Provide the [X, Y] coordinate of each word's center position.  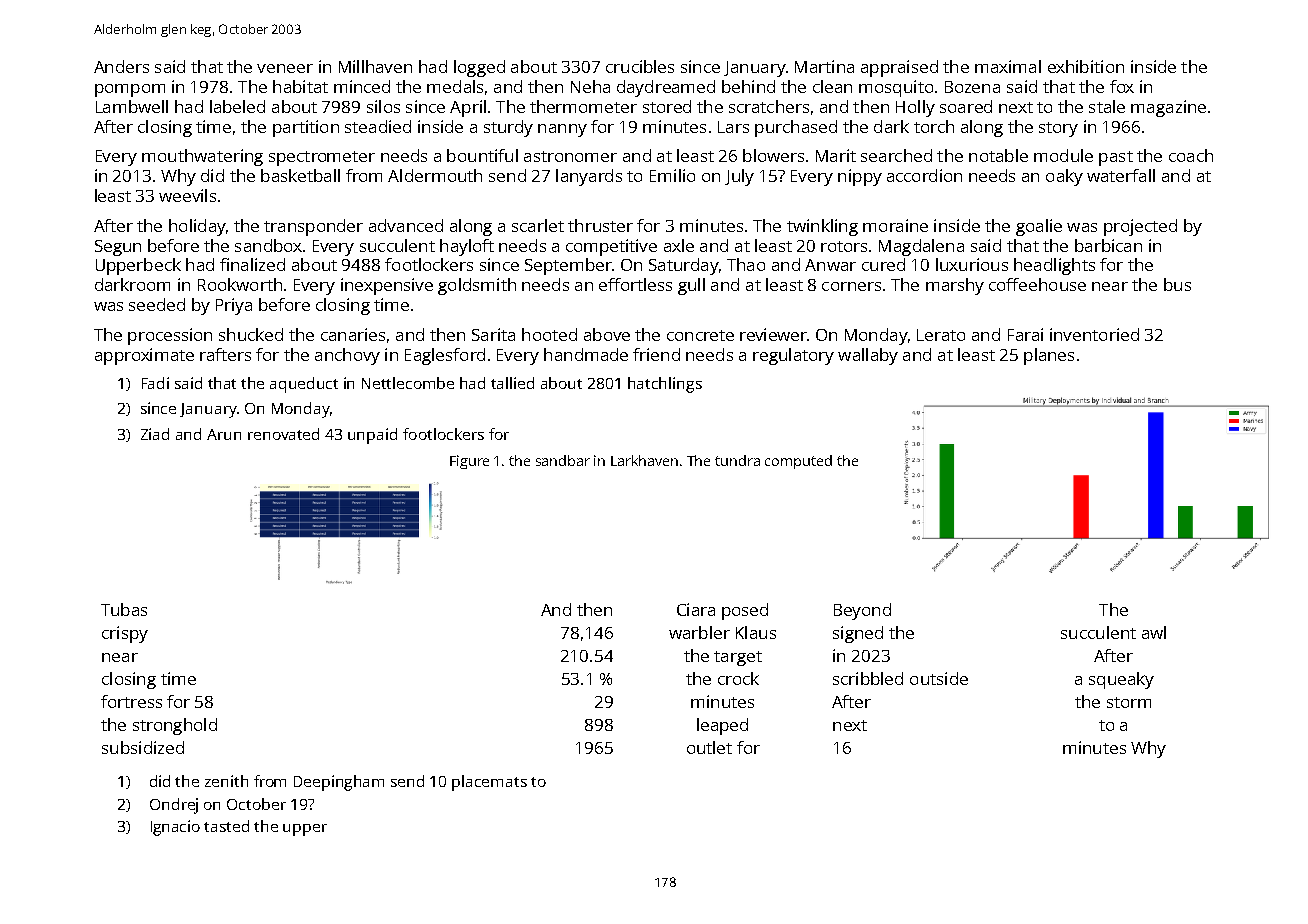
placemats [489, 783]
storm [1129, 702]
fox [1122, 86]
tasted [226, 826]
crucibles [640, 66]
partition [306, 128]
